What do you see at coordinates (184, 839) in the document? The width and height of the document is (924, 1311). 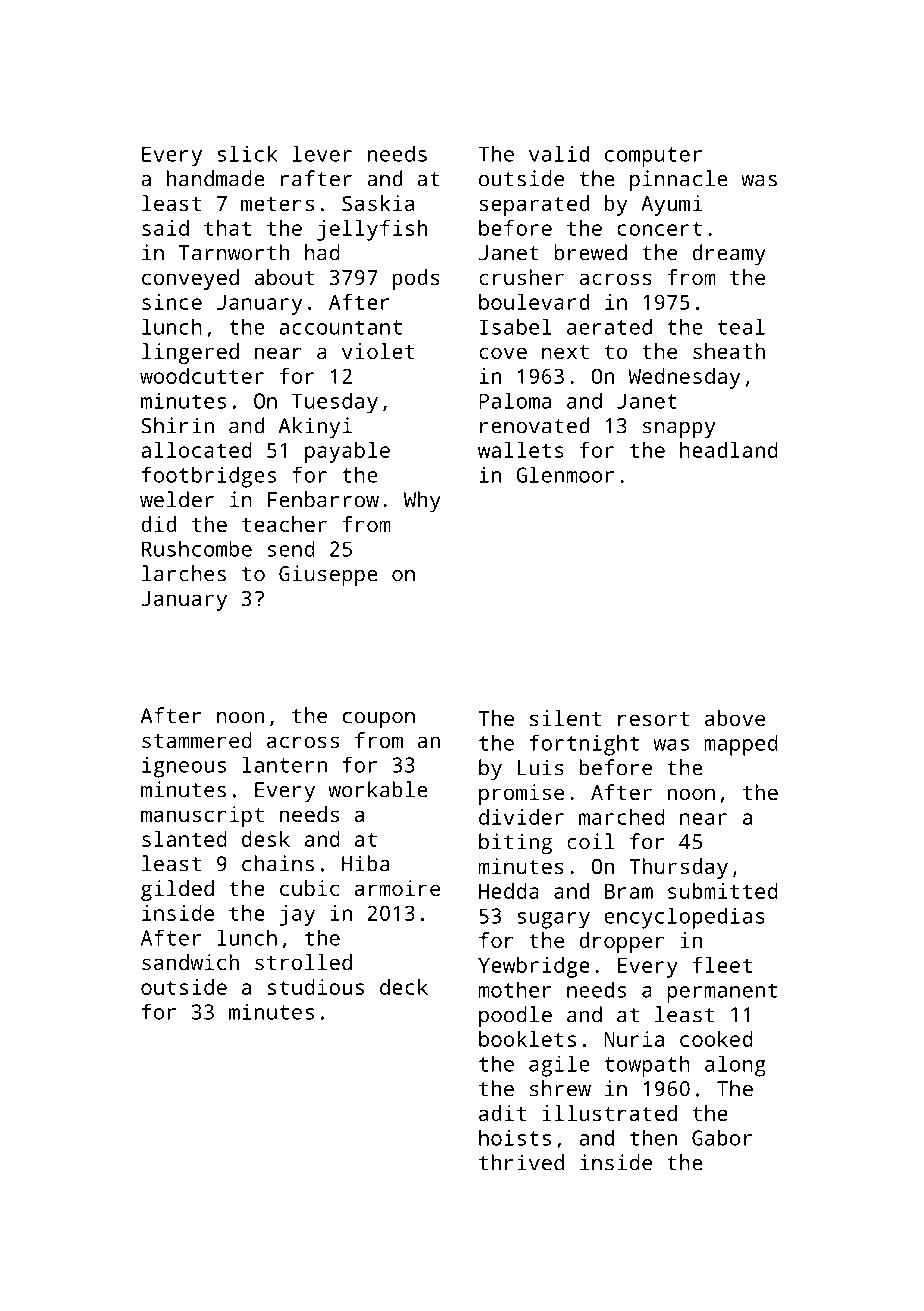 I see `slanted` at bounding box center [184, 839].
